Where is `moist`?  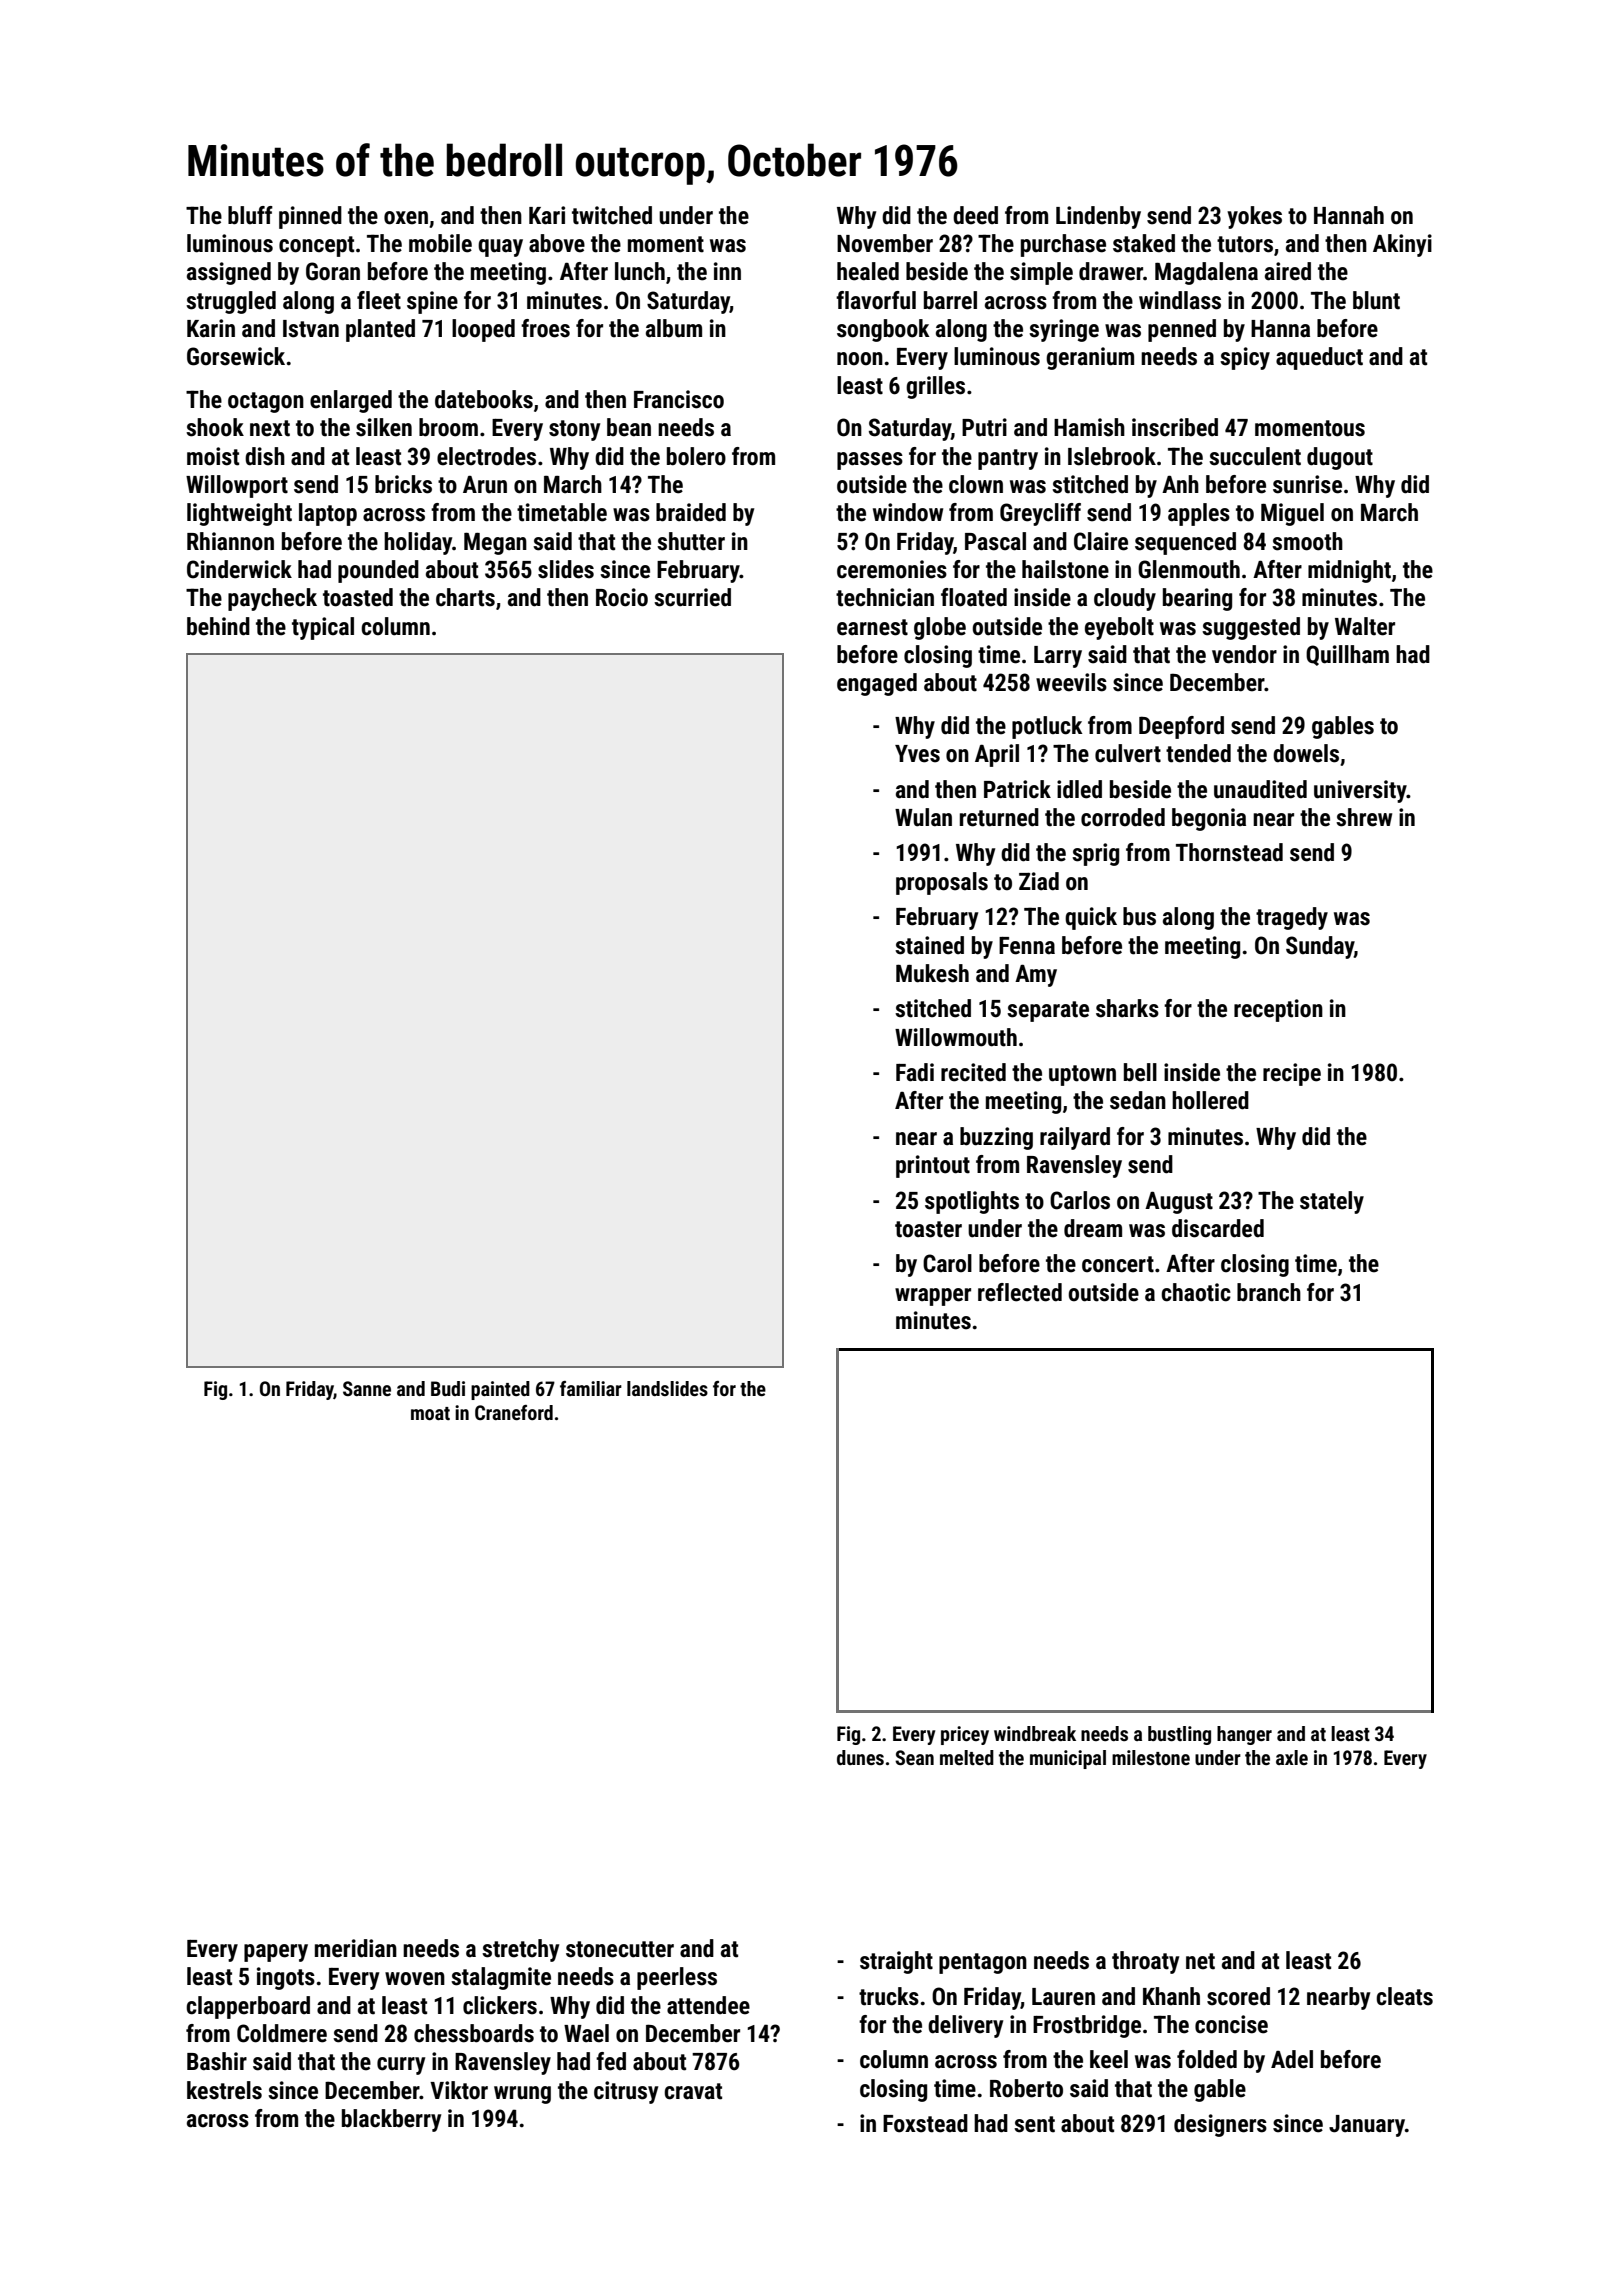
moist is located at coordinates (213, 456).
